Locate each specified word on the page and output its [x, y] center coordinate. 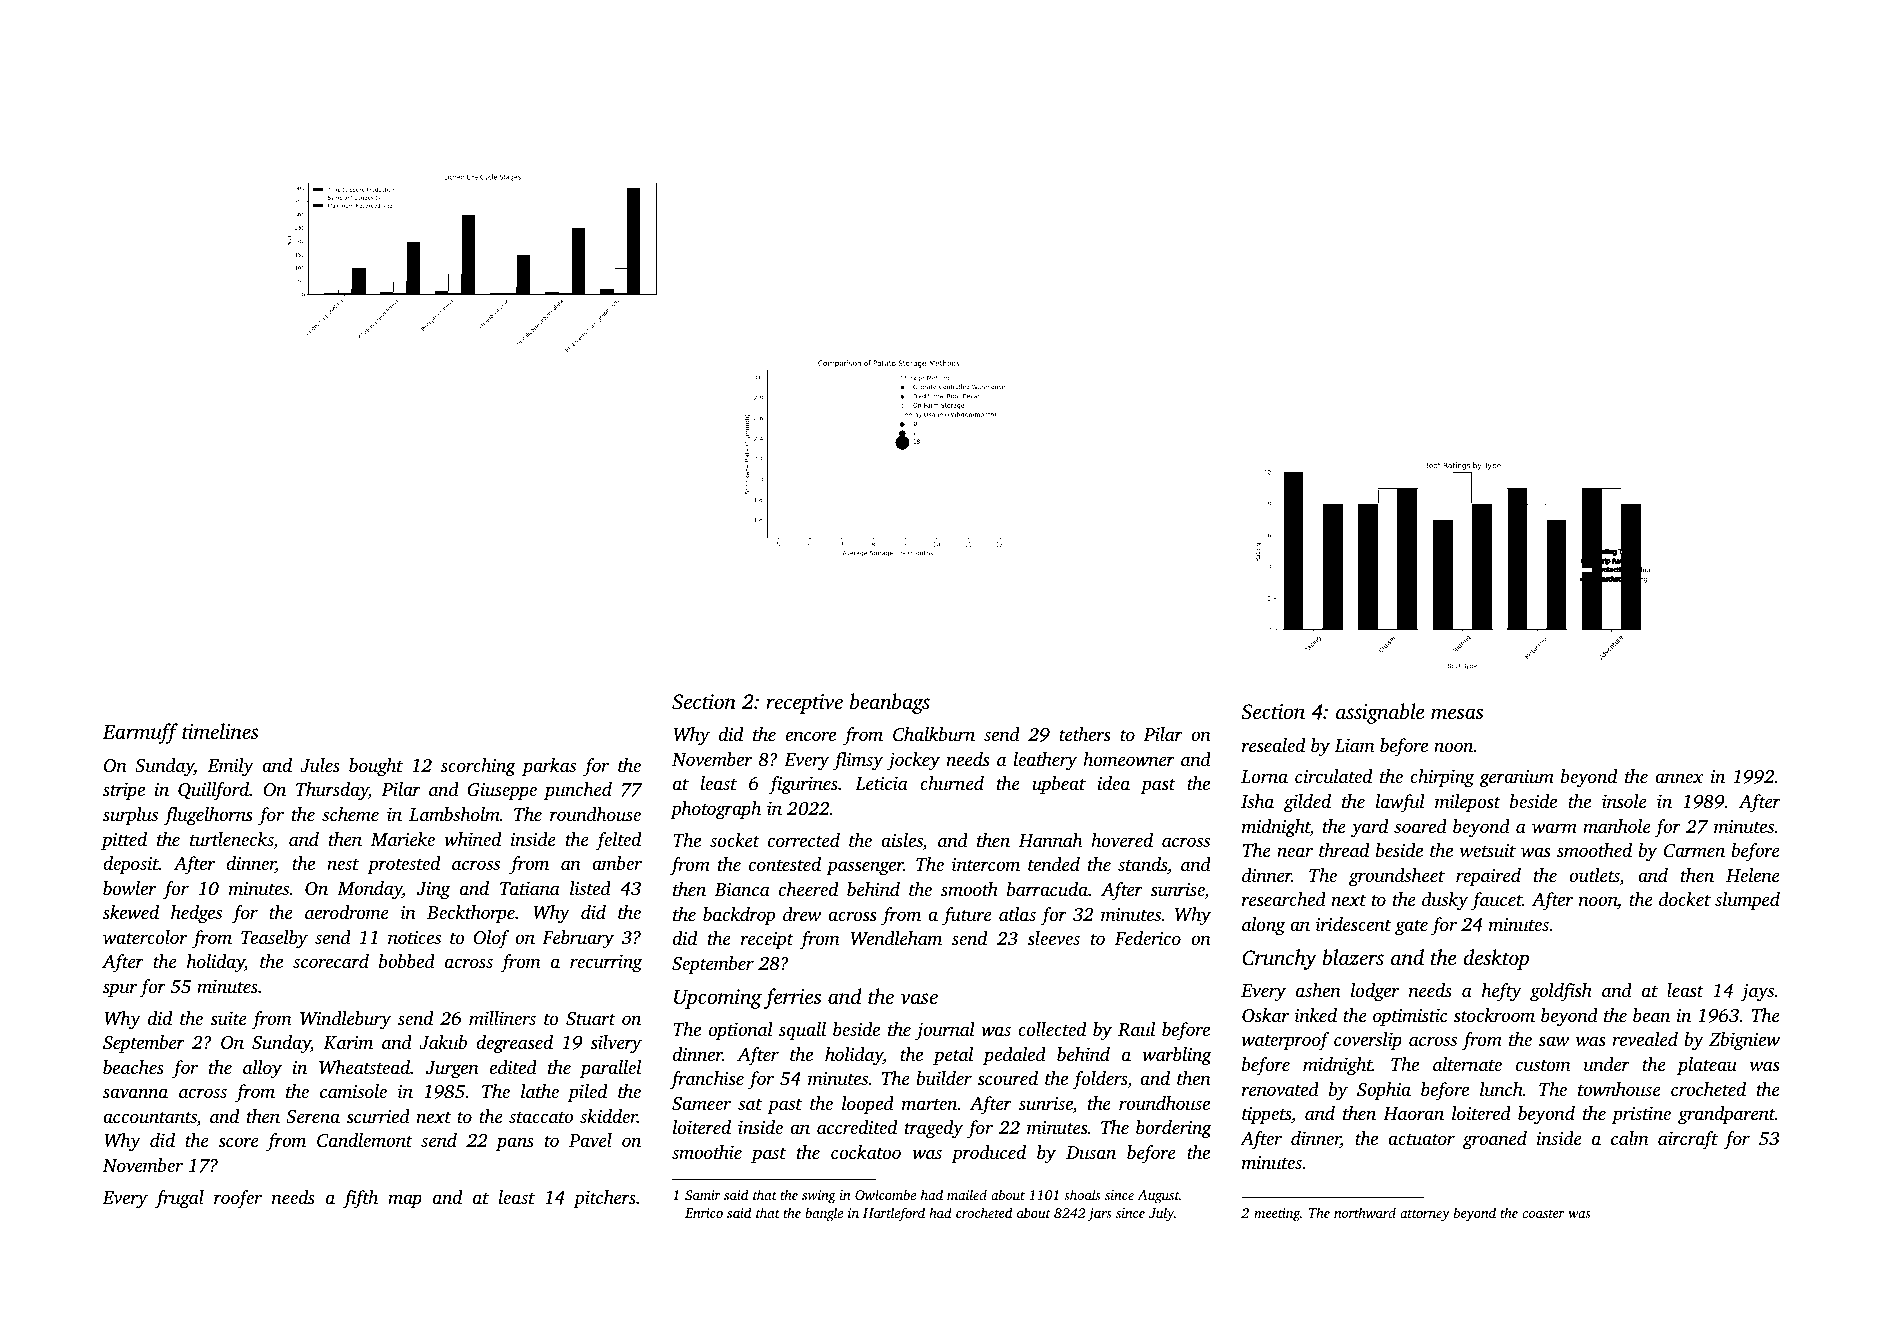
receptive [804, 704]
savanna [135, 1093]
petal [953, 1056]
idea [1113, 783]
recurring [606, 964]
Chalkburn [934, 734]
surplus [130, 816]
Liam [1355, 745]
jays [1757, 993]
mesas [1457, 713]
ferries [792, 998]
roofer [238, 1199]
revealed [1645, 1039]
